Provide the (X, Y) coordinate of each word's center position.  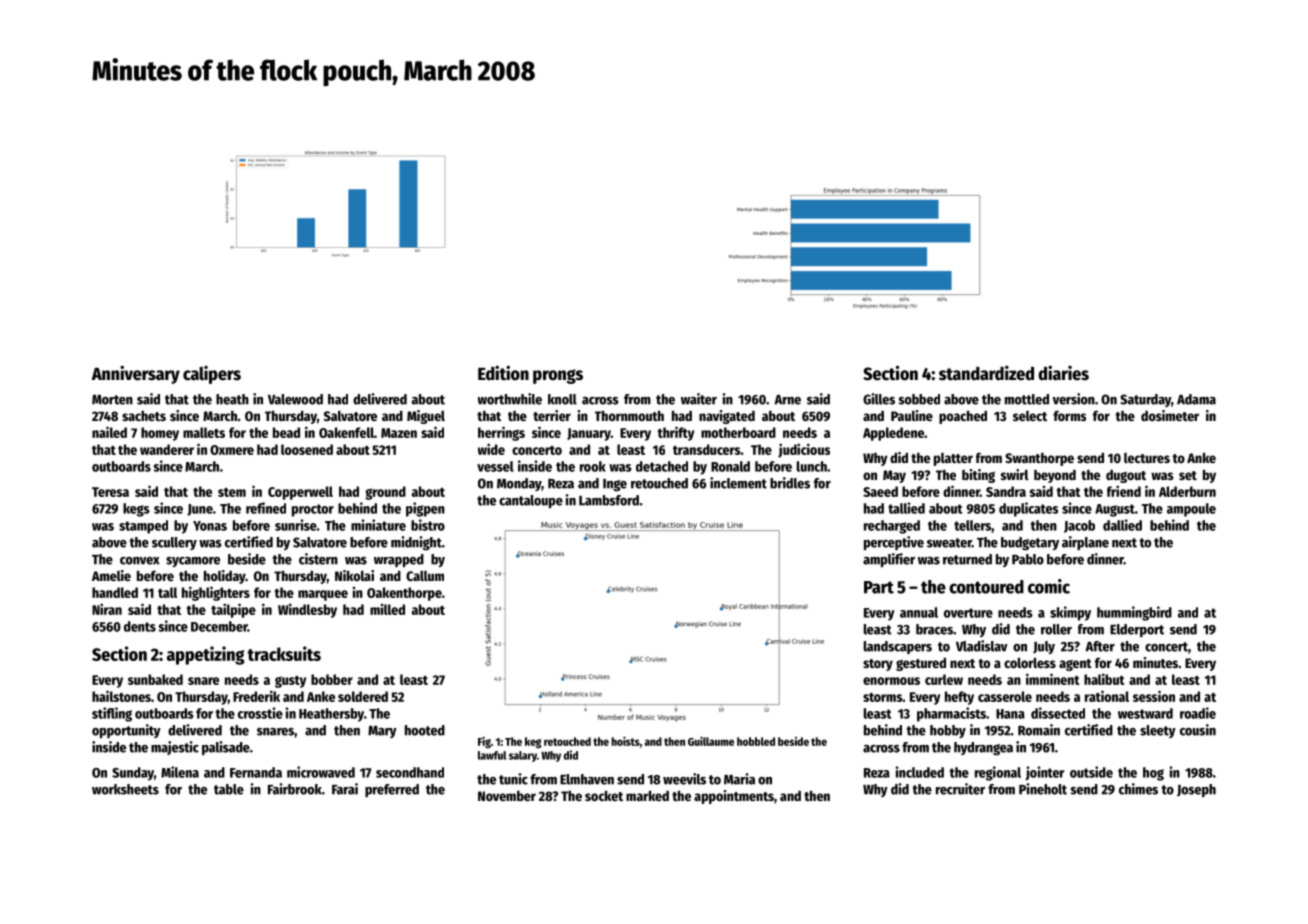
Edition (503, 373)
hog (1153, 774)
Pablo (1028, 559)
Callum (425, 576)
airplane (1085, 543)
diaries (1063, 373)
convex (140, 561)
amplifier (889, 560)
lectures (1147, 458)
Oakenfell (346, 432)
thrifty (675, 433)
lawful (492, 755)
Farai (345, 789)
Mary (382, 732)
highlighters (216, 593)
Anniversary (136, 374)
